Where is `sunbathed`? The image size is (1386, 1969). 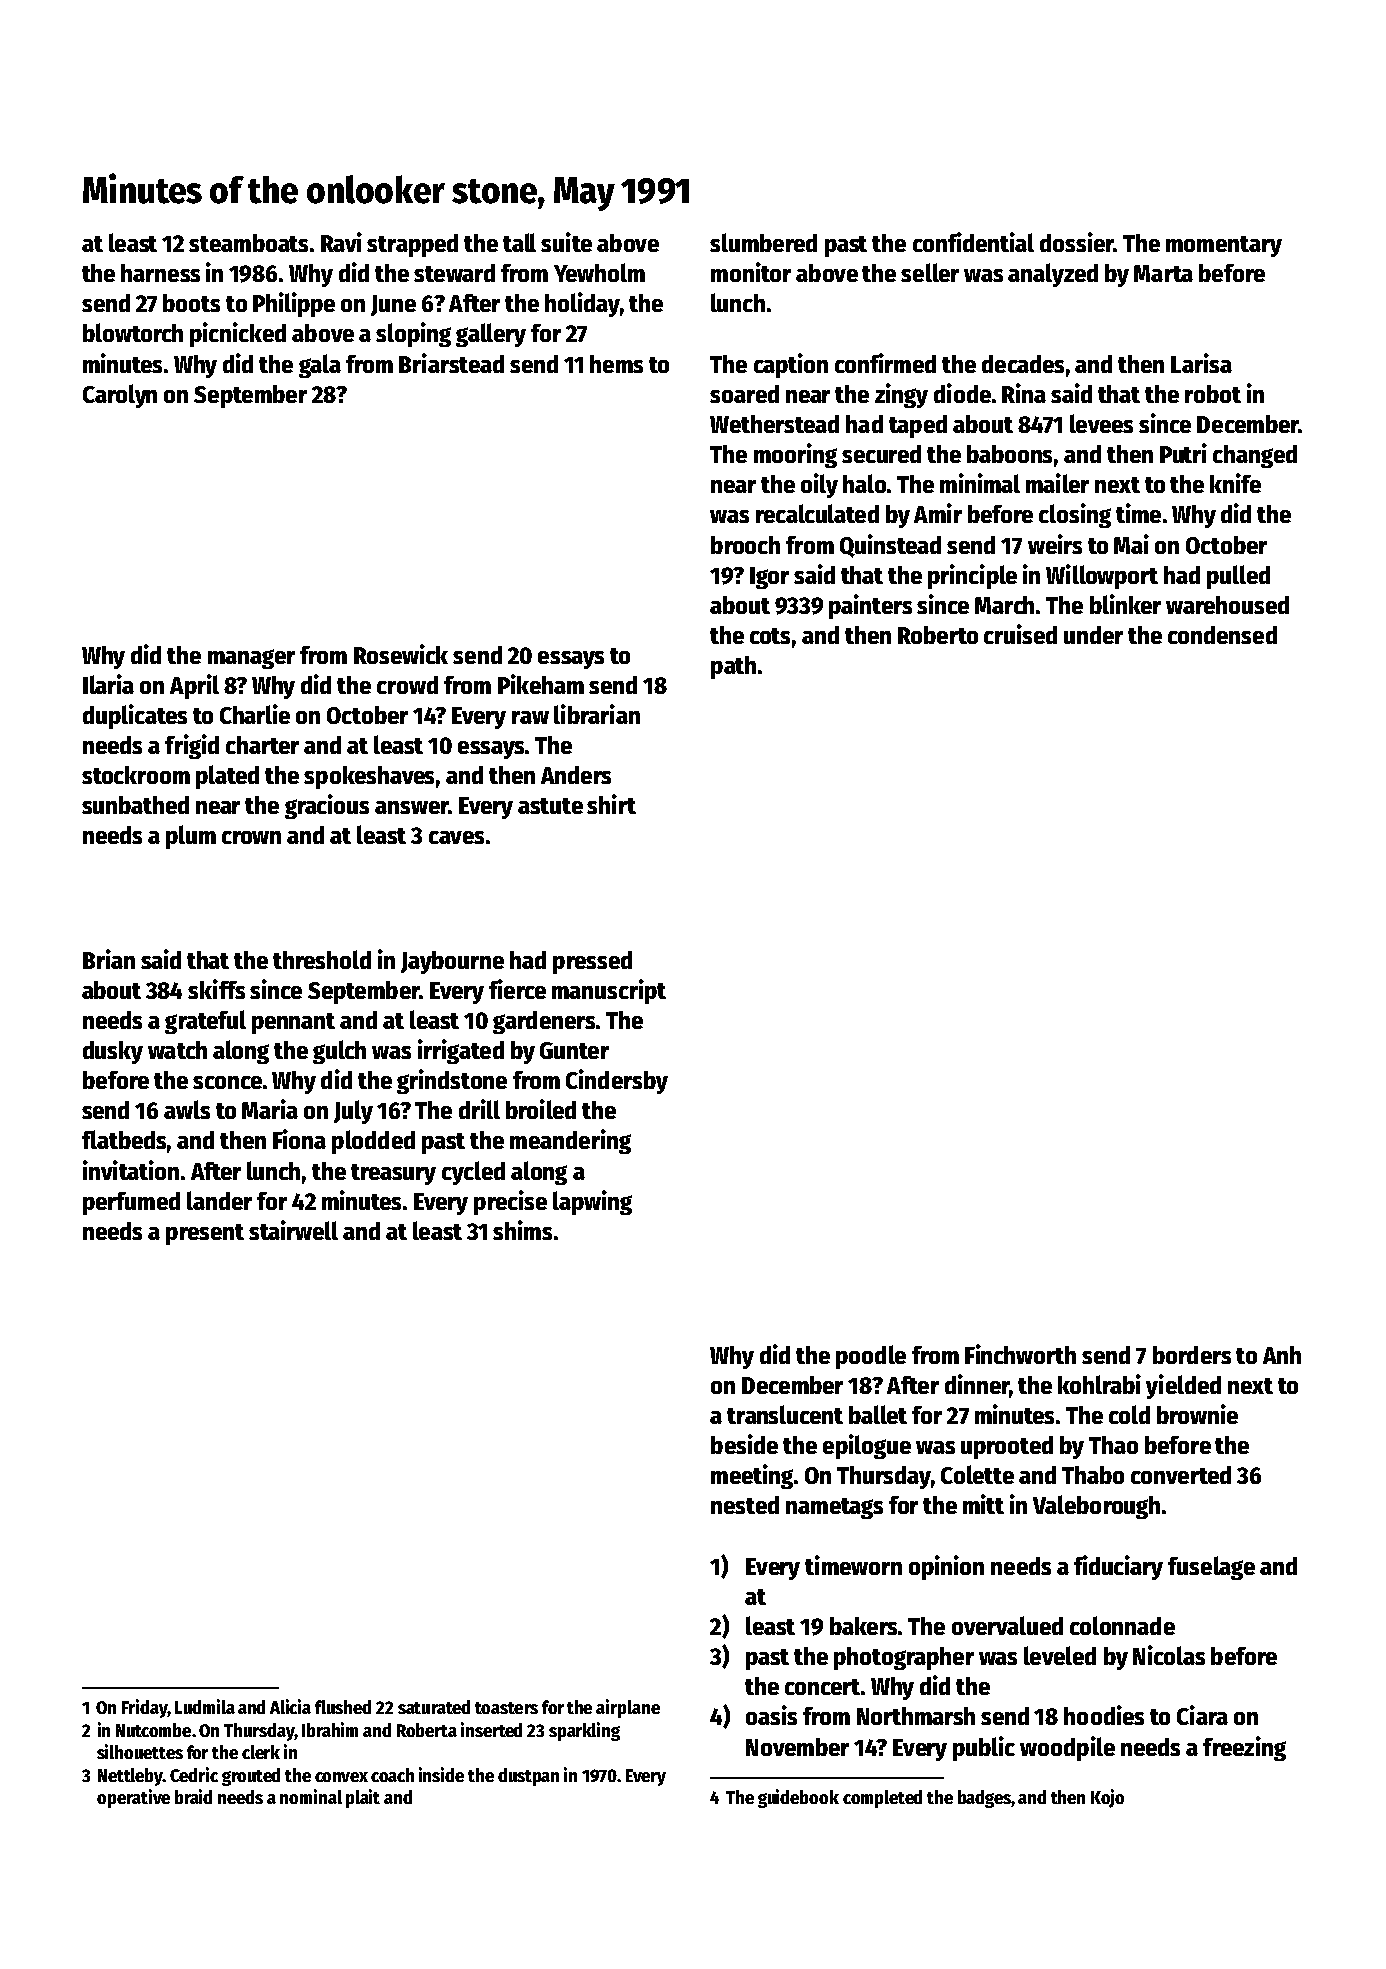 sunbathed is located at coordinates (135, 805).
